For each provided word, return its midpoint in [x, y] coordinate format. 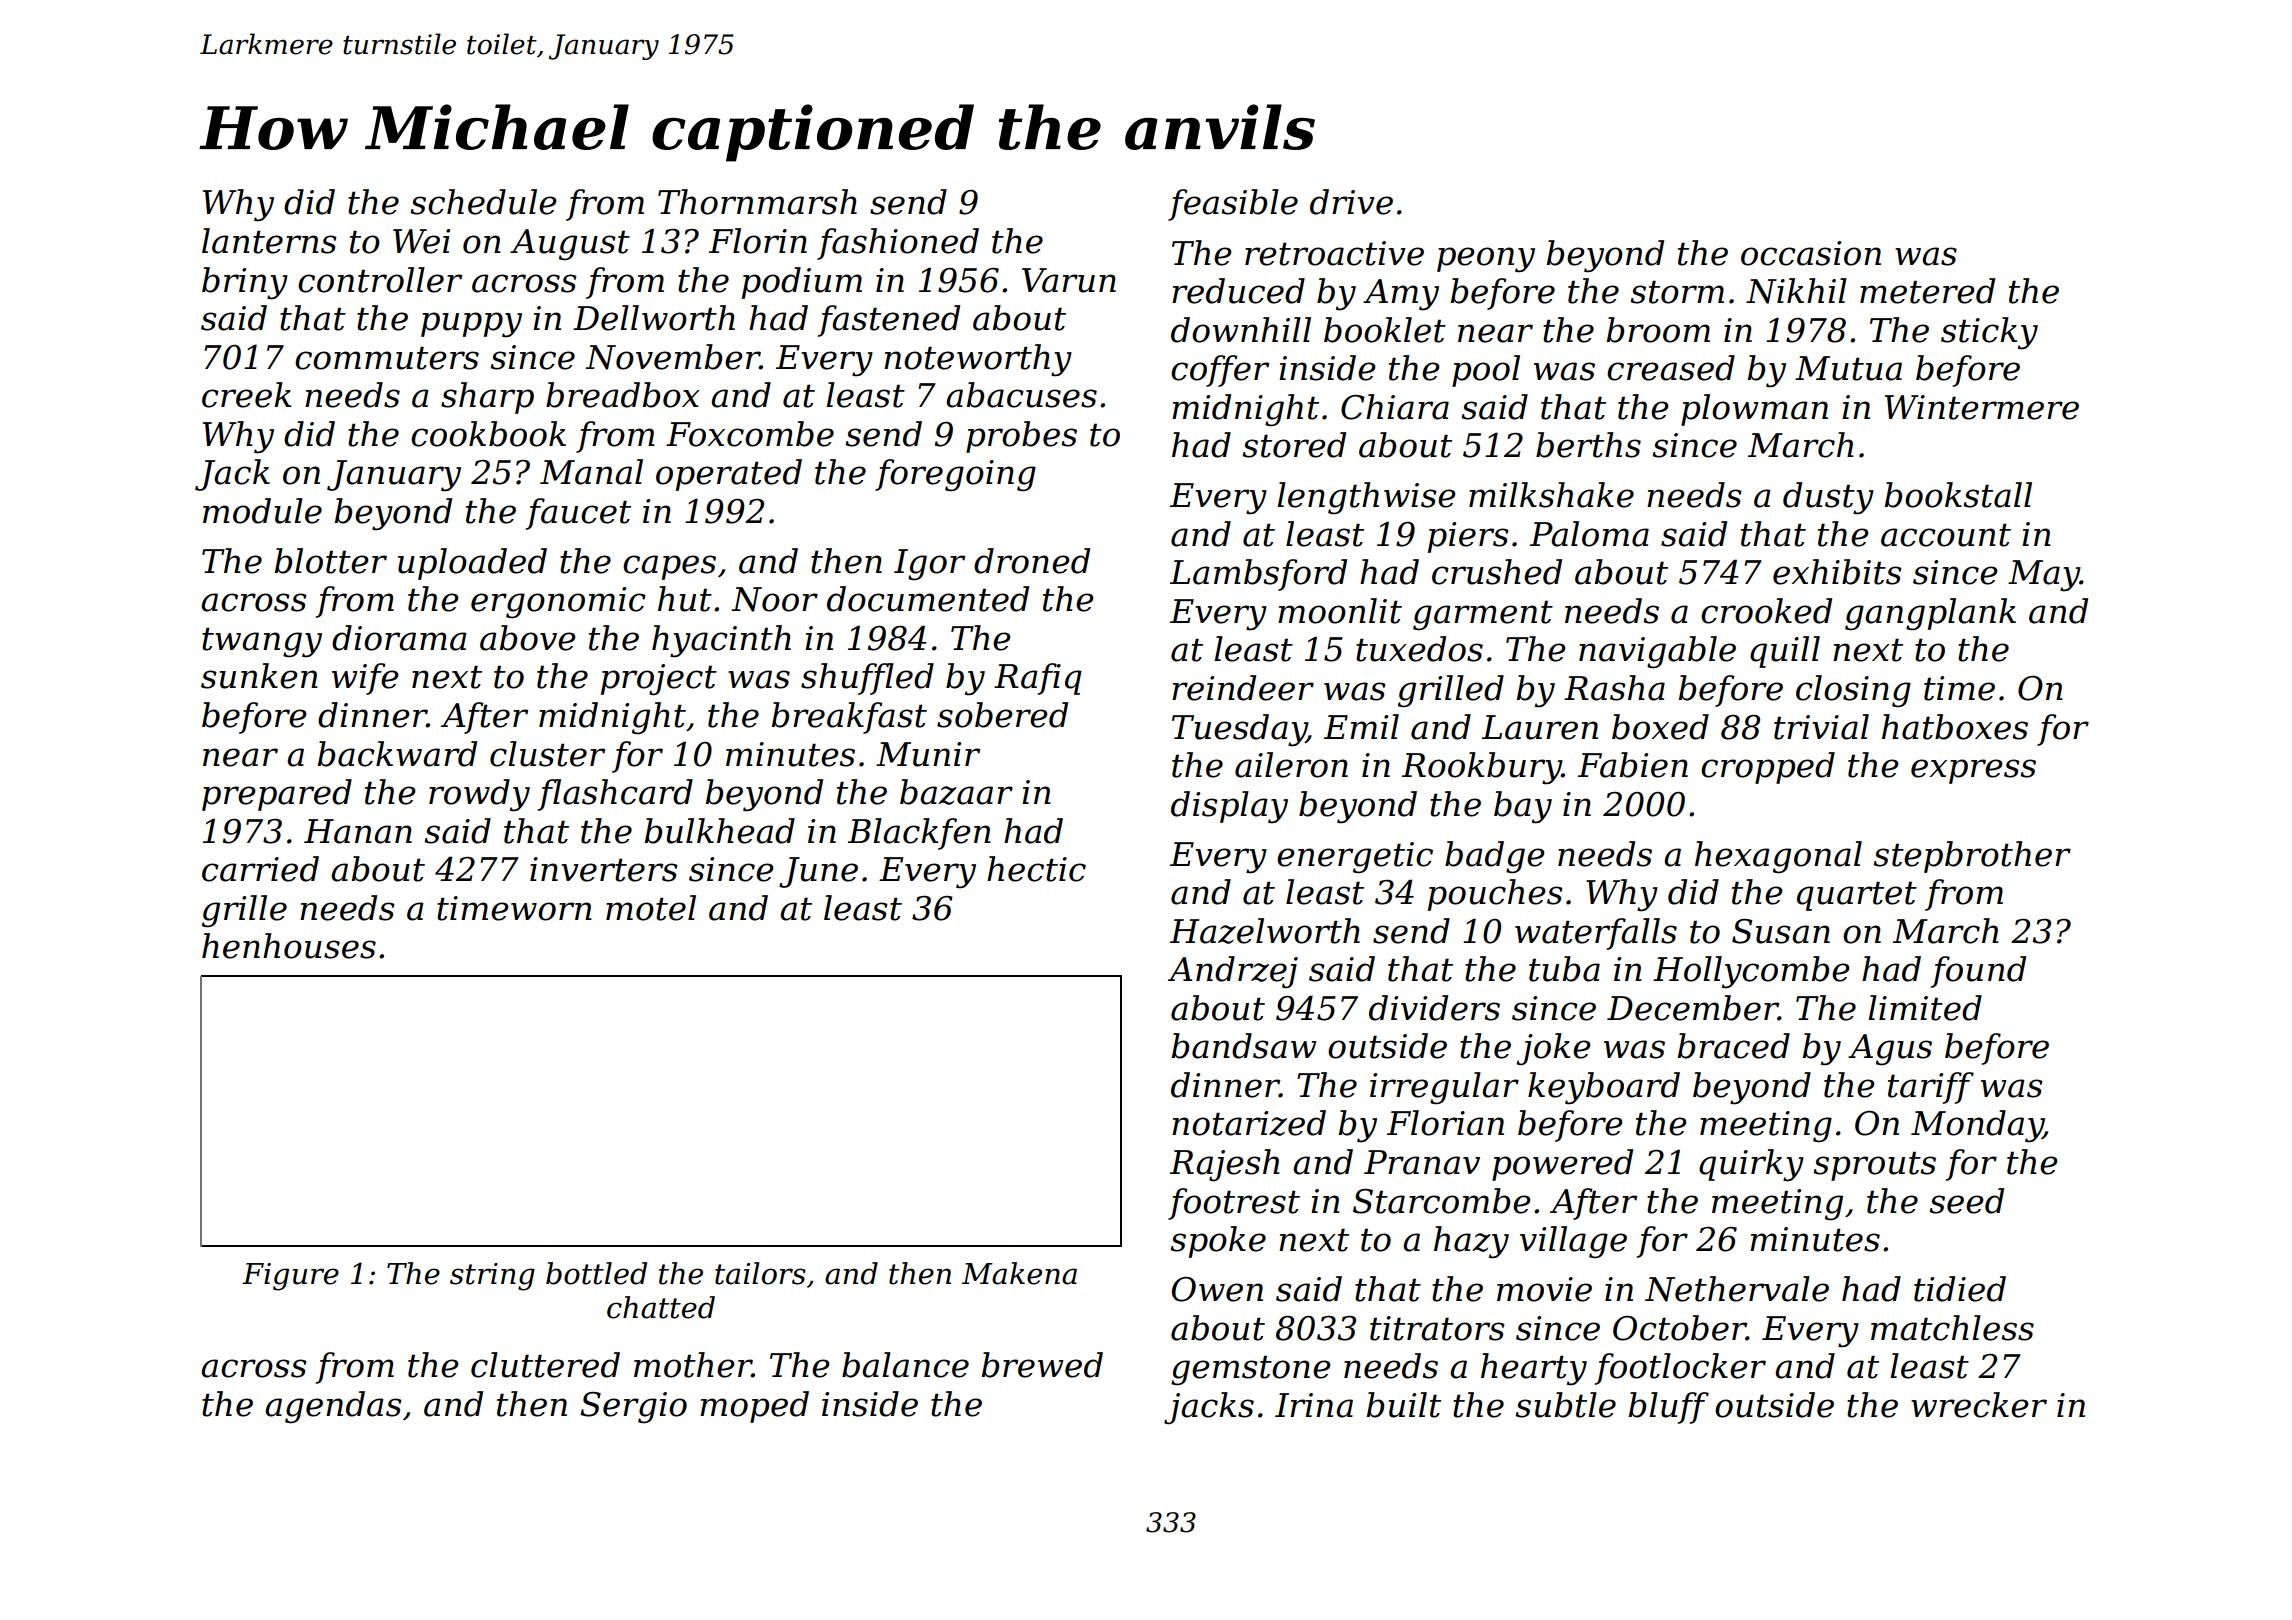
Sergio [633, 1408]
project [659, 680]
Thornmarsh [757, 202]
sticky [1989, 333]
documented [928, 599]
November [672, 357]
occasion [1811, 253]
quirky [1751, 1165]
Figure [290, 1277]
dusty [1828, 498]
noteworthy [978, 360]
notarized [1249, 1123]
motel [651, 908]
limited [1925, 1008]
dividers [1434, 1008]
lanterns [269, 241]
